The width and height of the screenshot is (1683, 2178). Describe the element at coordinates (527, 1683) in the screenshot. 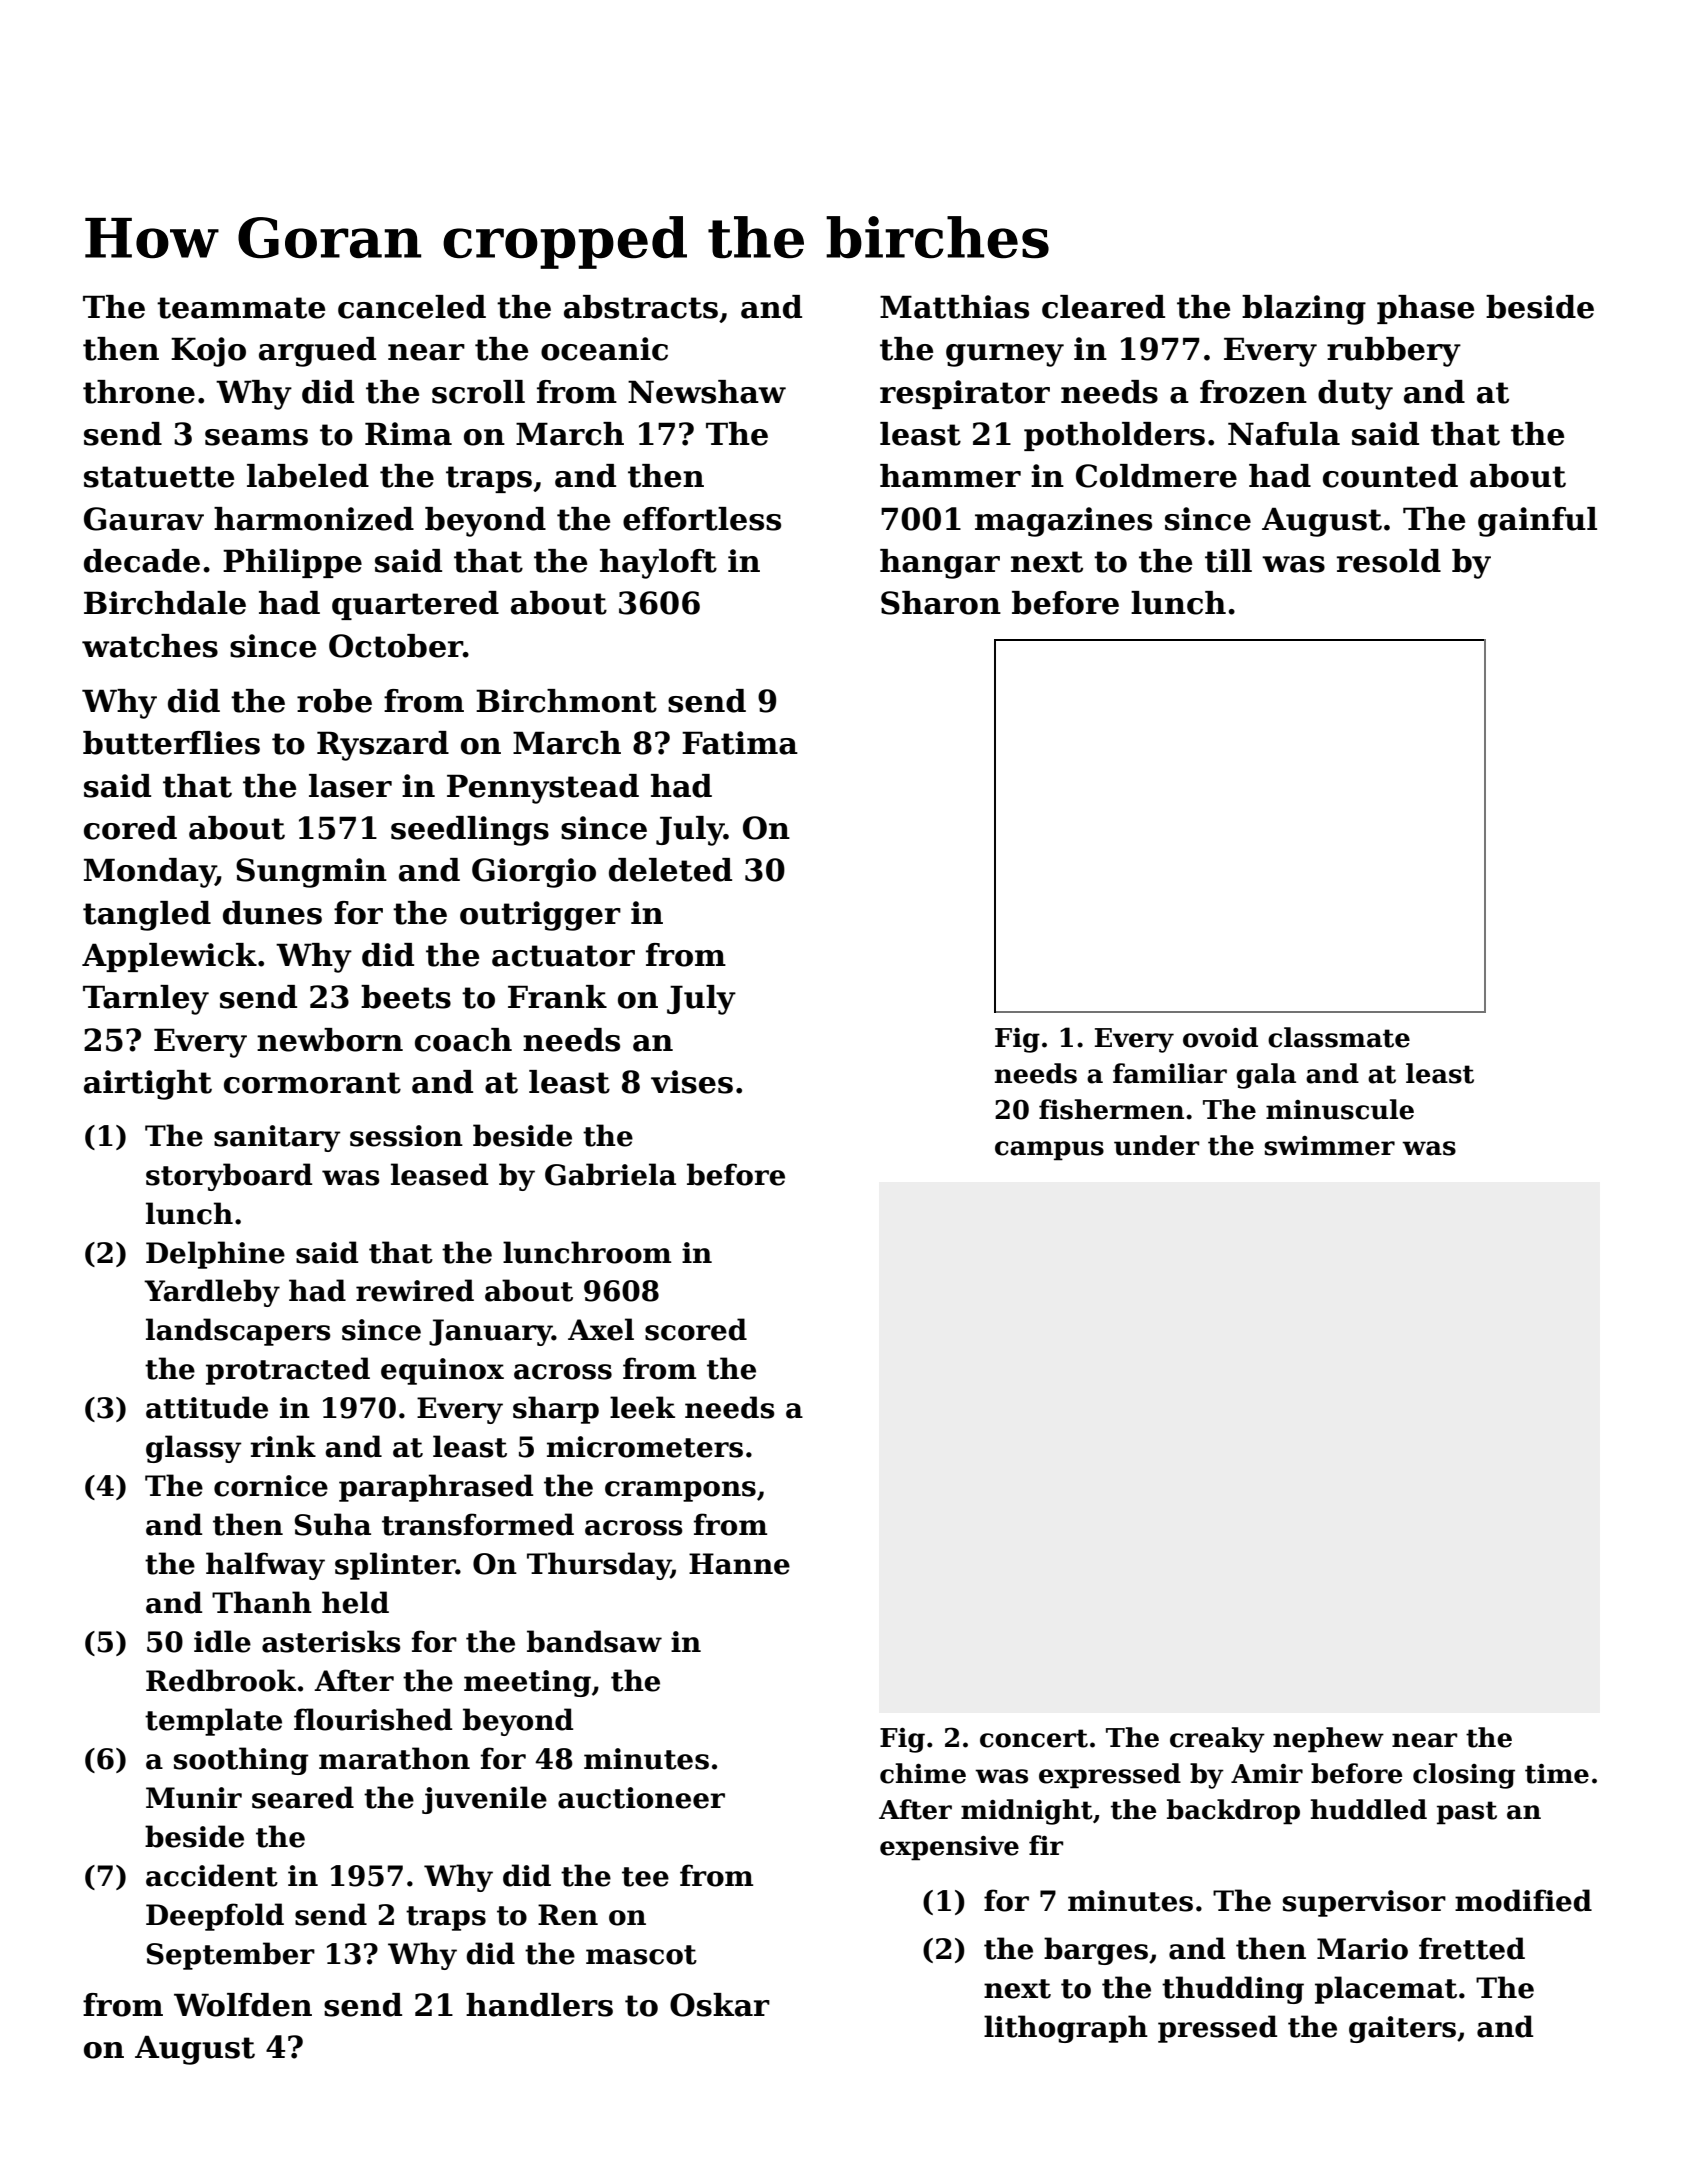

I see `meeting` at that location.
